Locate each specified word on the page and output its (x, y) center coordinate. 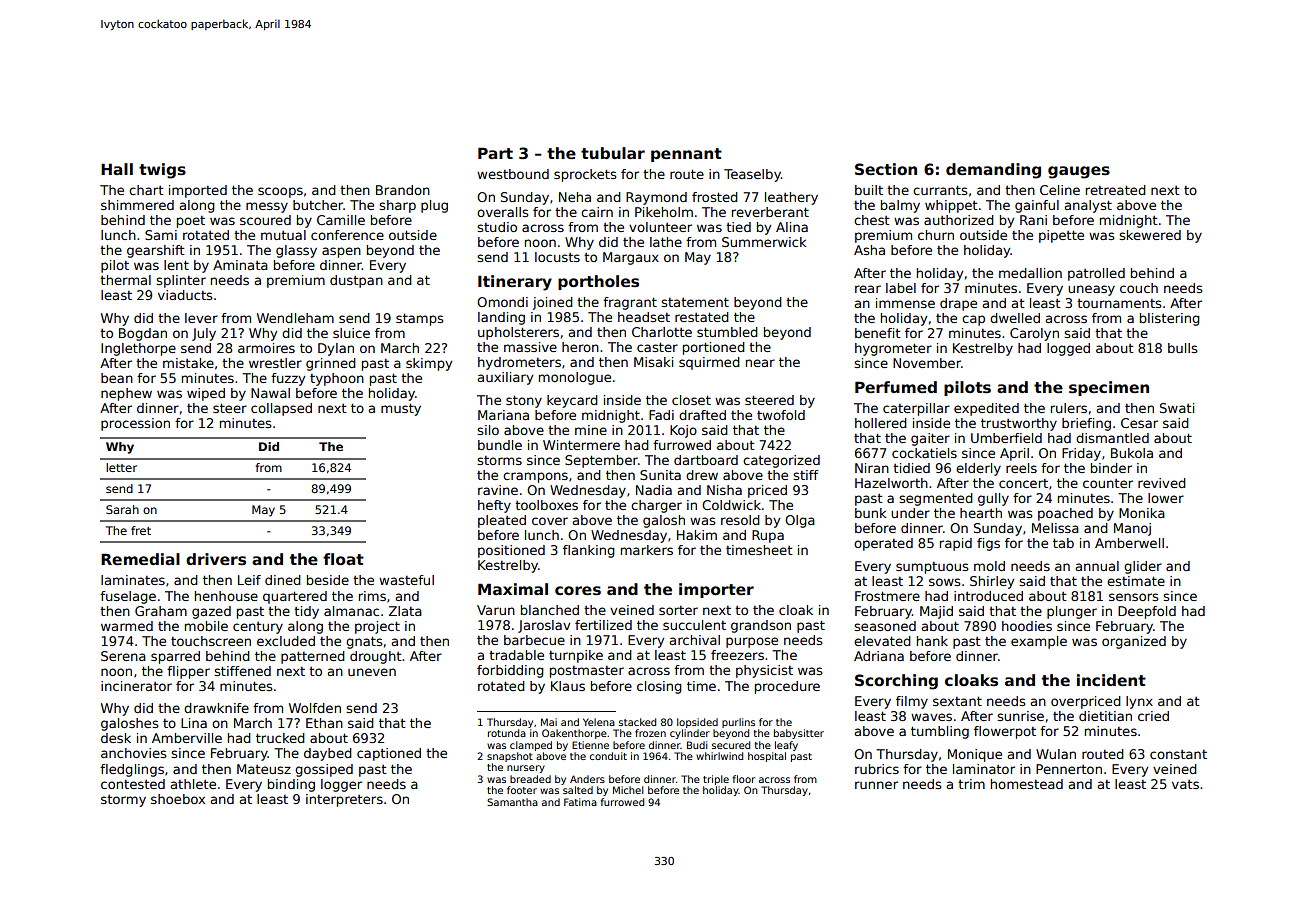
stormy (123, 801)
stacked (637, 722)
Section (886, 169)
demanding (993, 171)
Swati (1177, 408)
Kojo (683, 431)
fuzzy (288, 379)
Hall (117, 169)
